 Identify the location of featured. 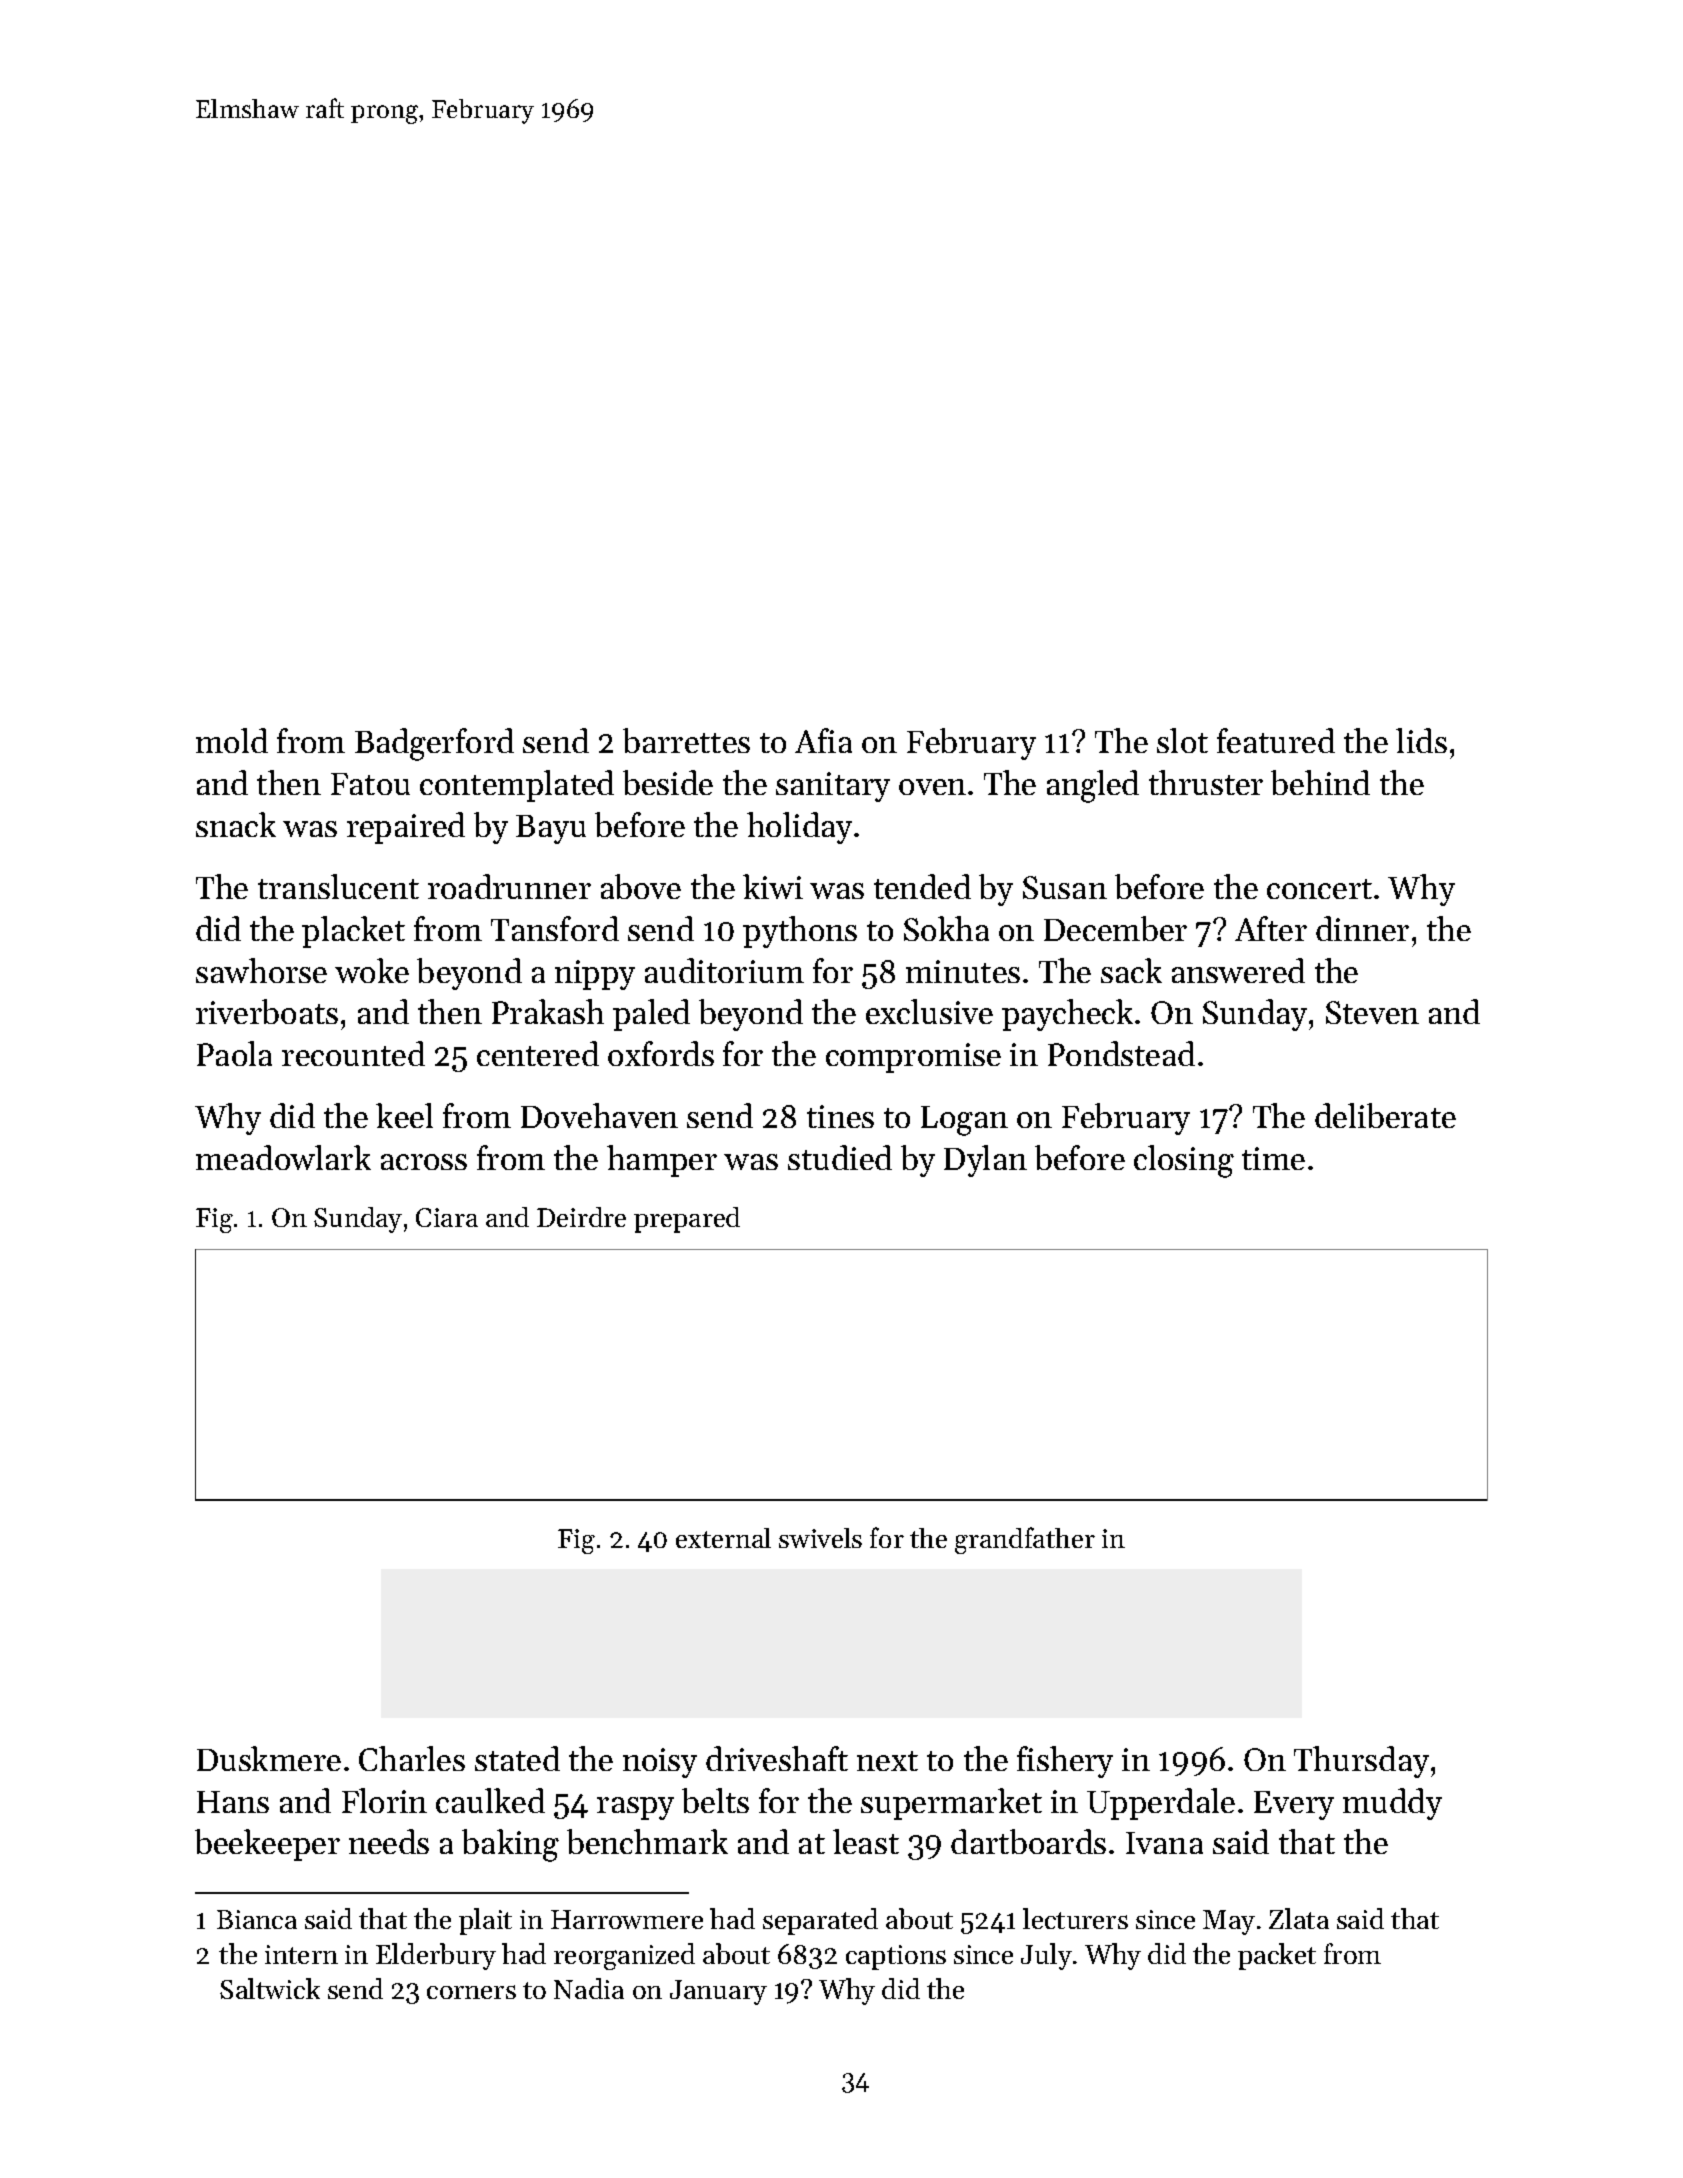
(1276, 740).
